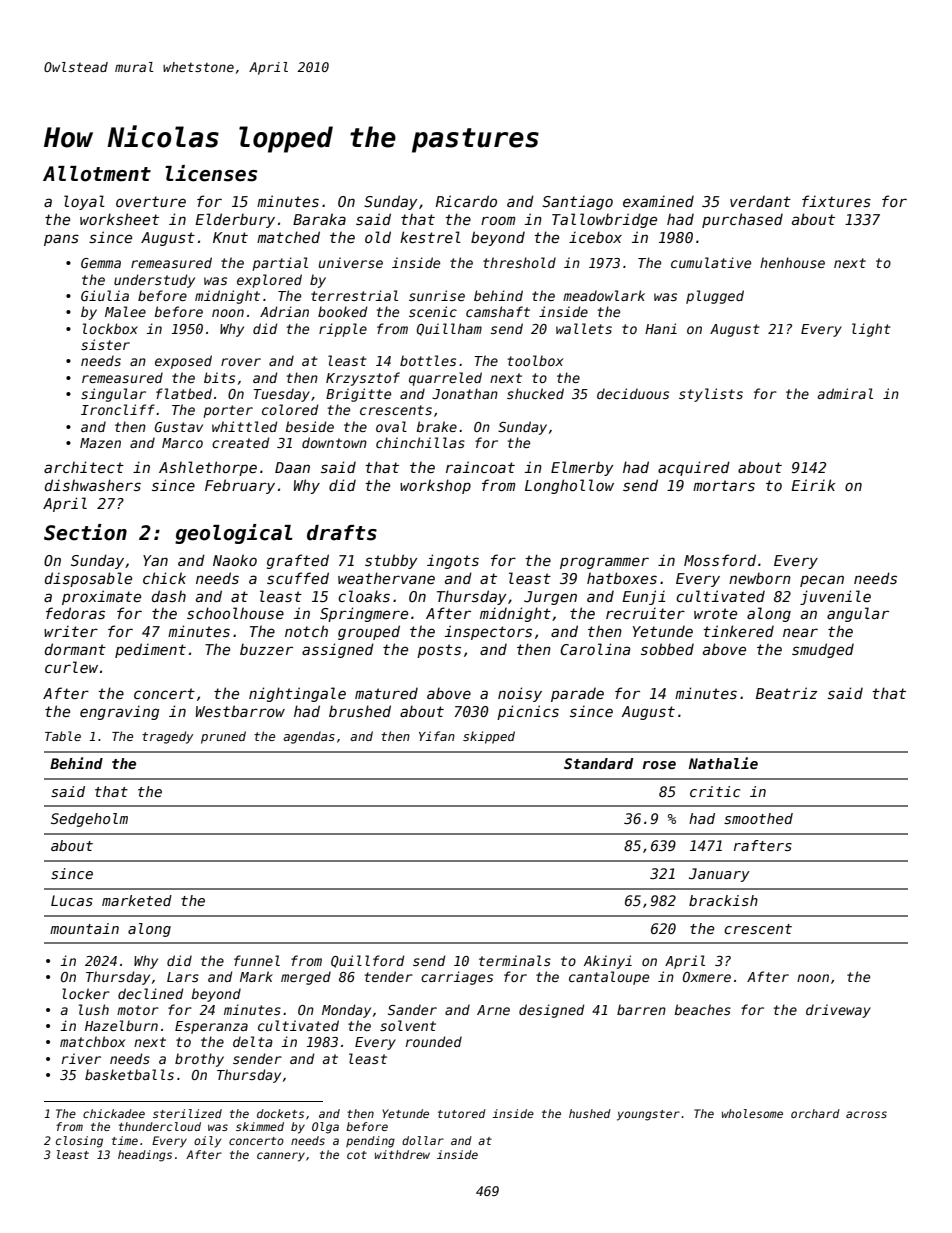 The width and height of the page is (952, 1233). I want to click on Standard, so click(598, 763).
